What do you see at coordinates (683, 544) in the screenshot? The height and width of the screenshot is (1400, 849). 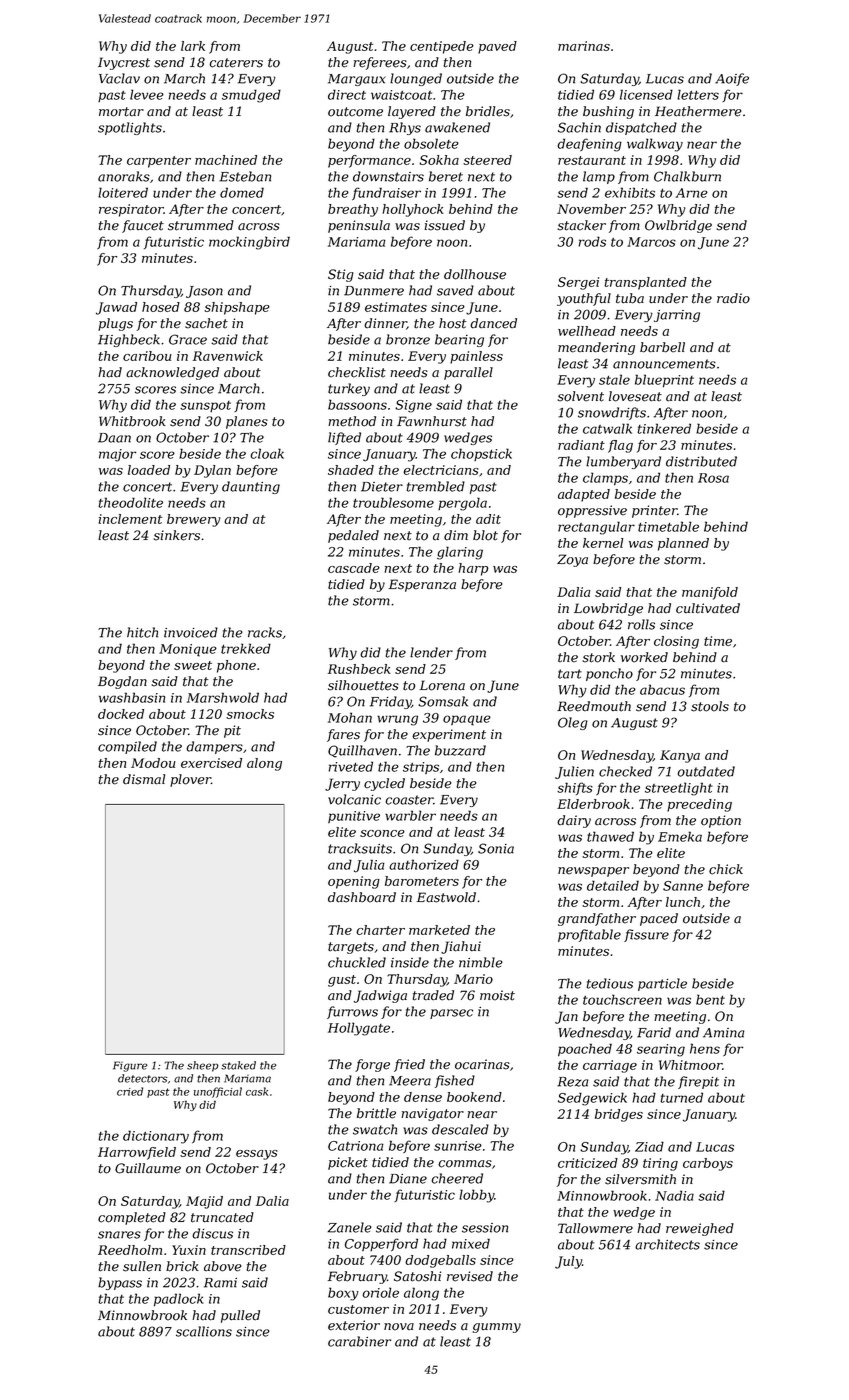 I see `planned` at bounding box center [683, 544].
